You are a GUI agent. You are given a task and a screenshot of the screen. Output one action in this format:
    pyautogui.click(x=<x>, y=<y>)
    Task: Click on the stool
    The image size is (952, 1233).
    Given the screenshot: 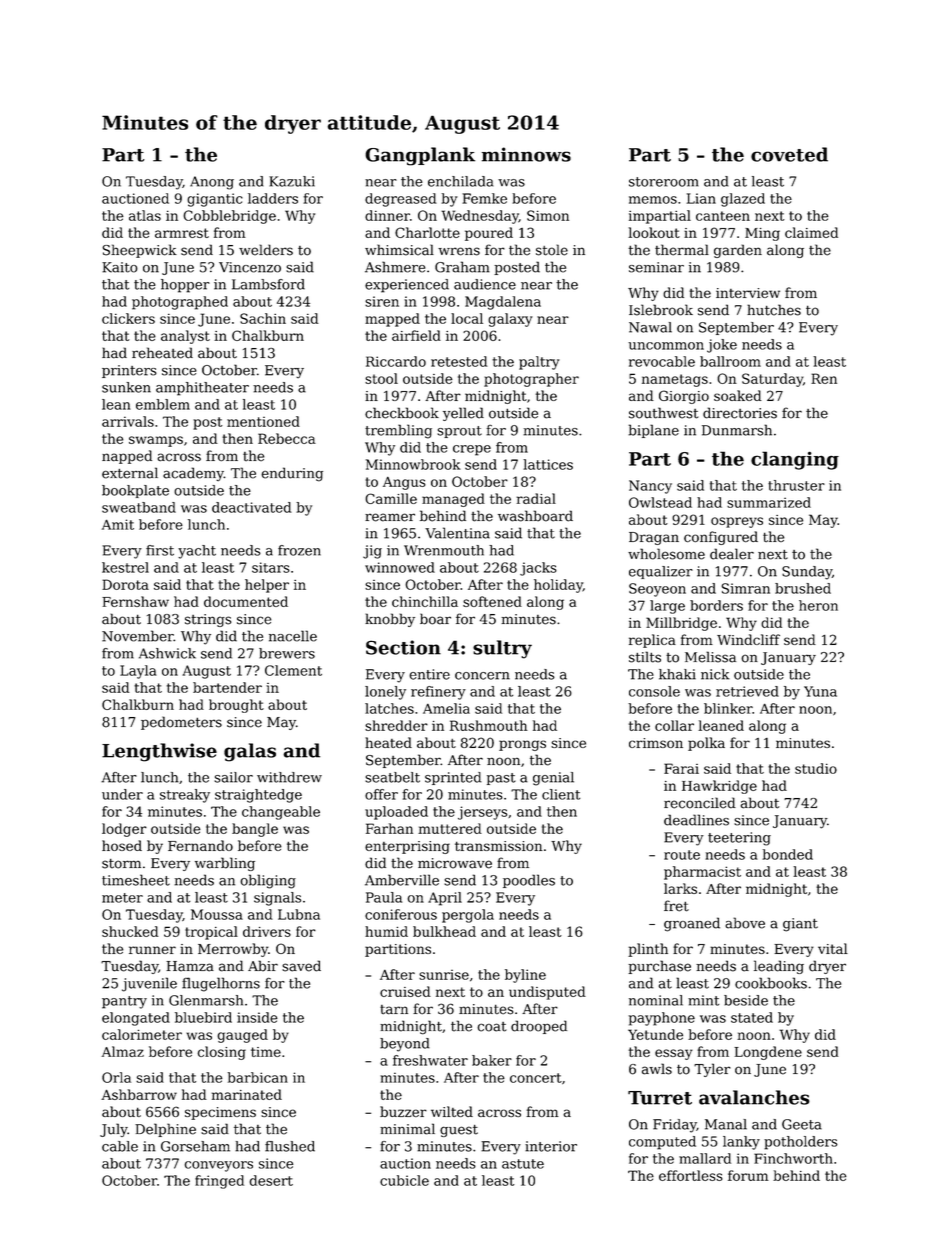 What is the action you would take?
    pyautogui.click(x=381, y=378)
